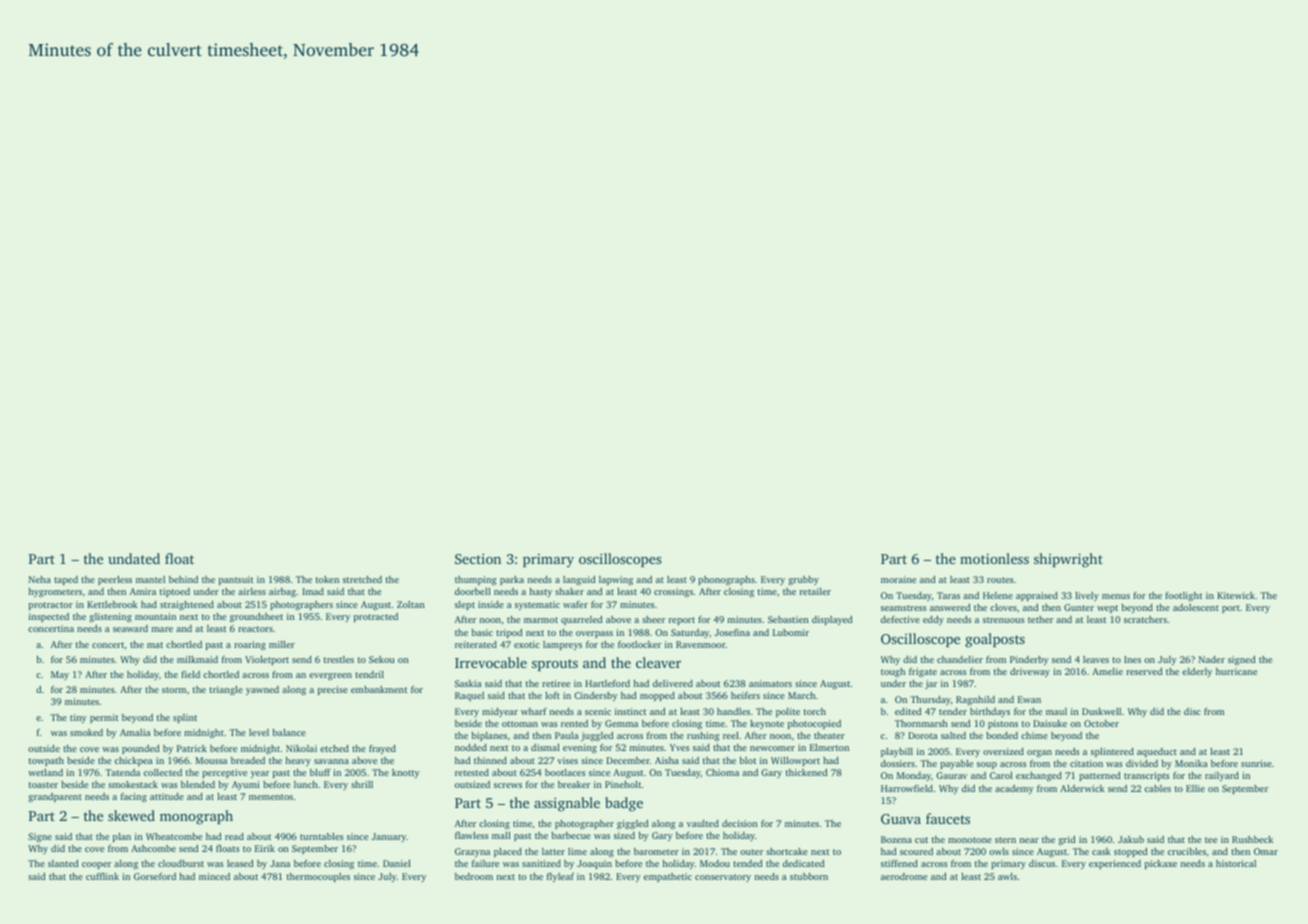 Image resolution: width=1308 pixels, height=924 pixels. I want to click on inspected, so click(49, 617).
